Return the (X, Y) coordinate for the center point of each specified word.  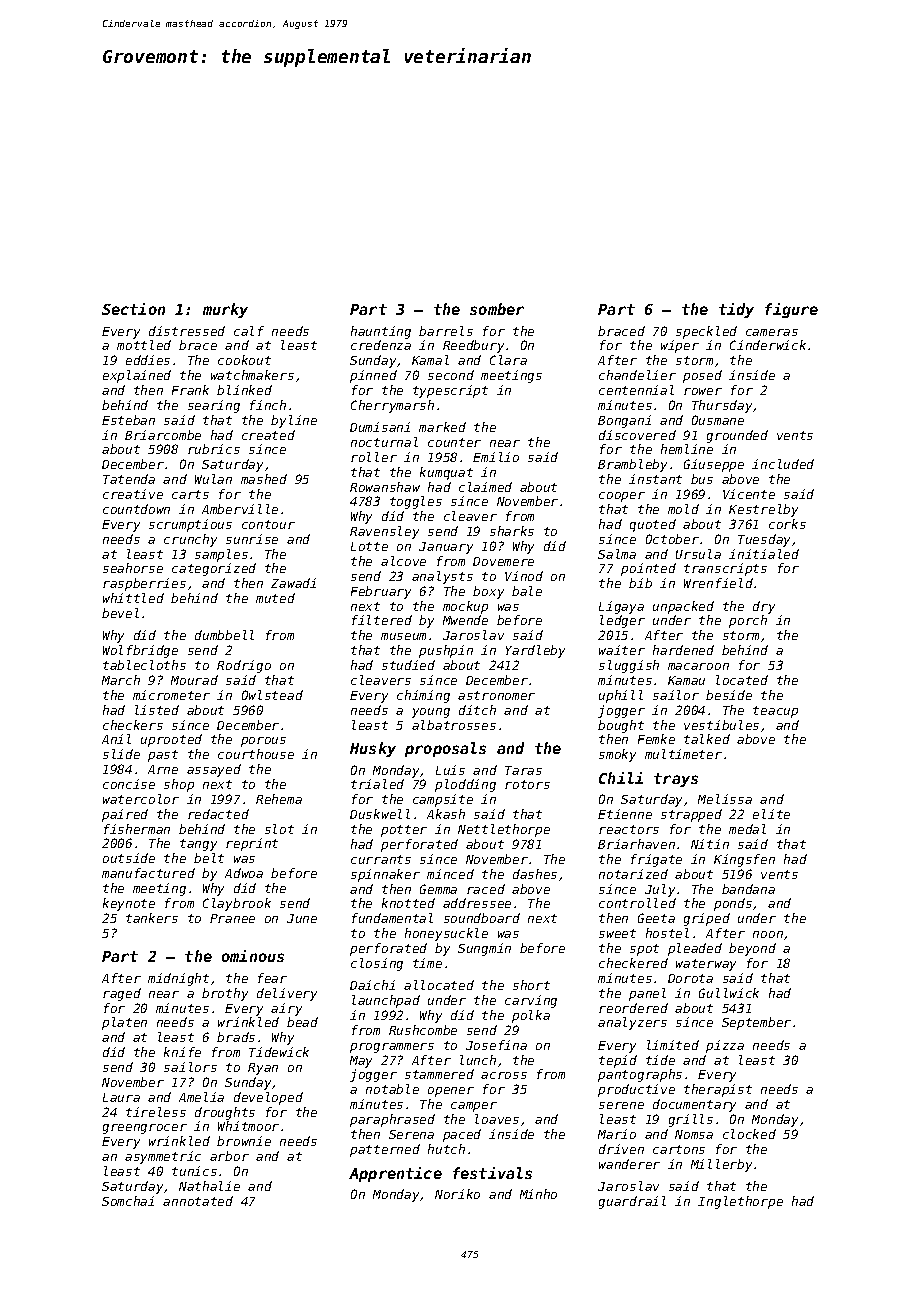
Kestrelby (763, 510)
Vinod (524, 576)
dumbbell (224, 635)
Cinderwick (768, 345)
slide (121, 754)
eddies (148, 360)
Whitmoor (248, 1126)
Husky (373, 749)
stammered (439, 1074)
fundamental (392, 918)
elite (771, 814)
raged (122, 994)
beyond (752, 949)
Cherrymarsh (392, 406)
